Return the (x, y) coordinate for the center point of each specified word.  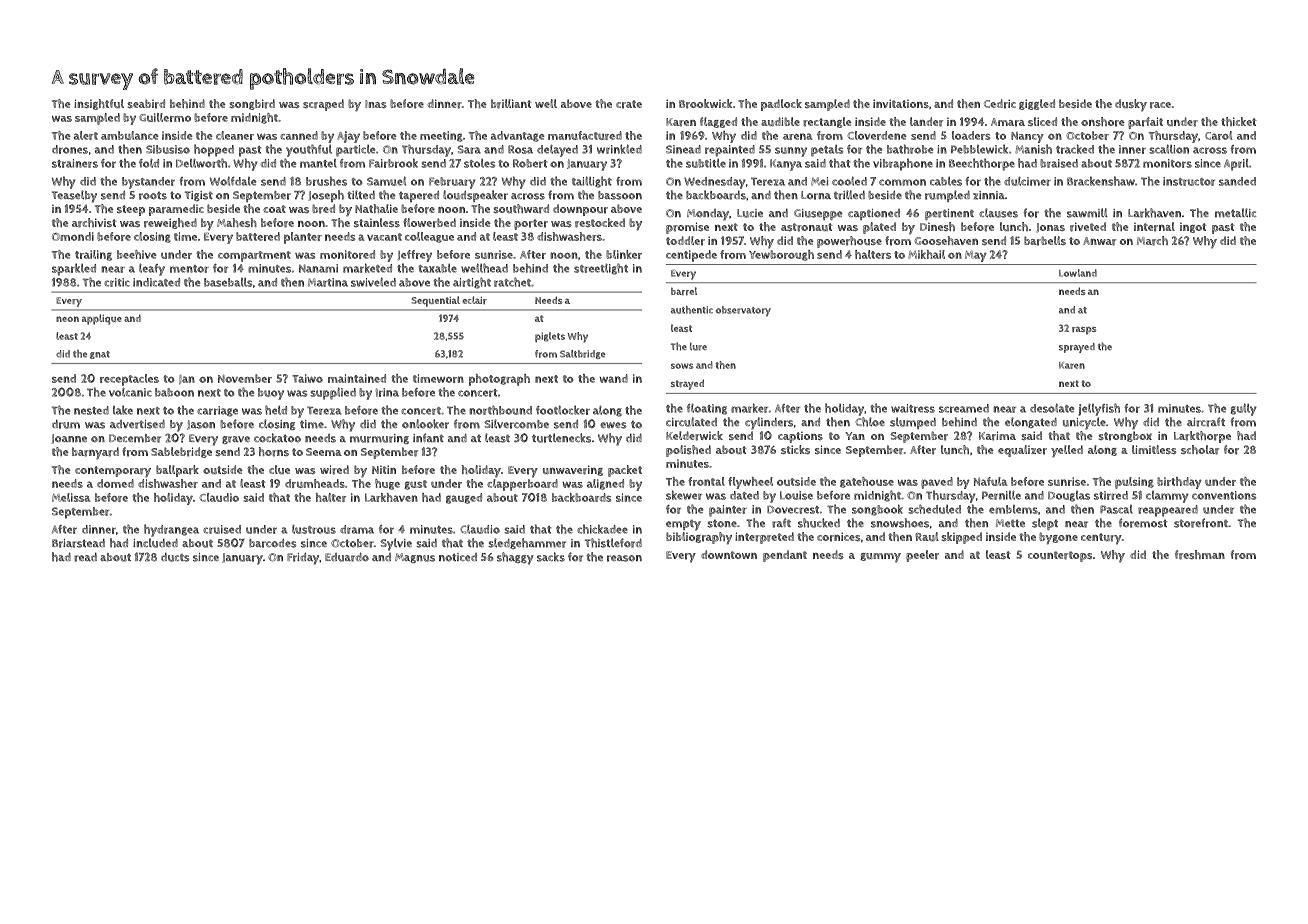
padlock (781, 105)
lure (698, 346)
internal (1154, 227)
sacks (551, 557)
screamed (964, 408)
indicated (156, 282)
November (245, 378)
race (1160, 105)
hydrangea (171, 530)
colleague (429, 237)
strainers (75, 163)
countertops (1060, 556)
